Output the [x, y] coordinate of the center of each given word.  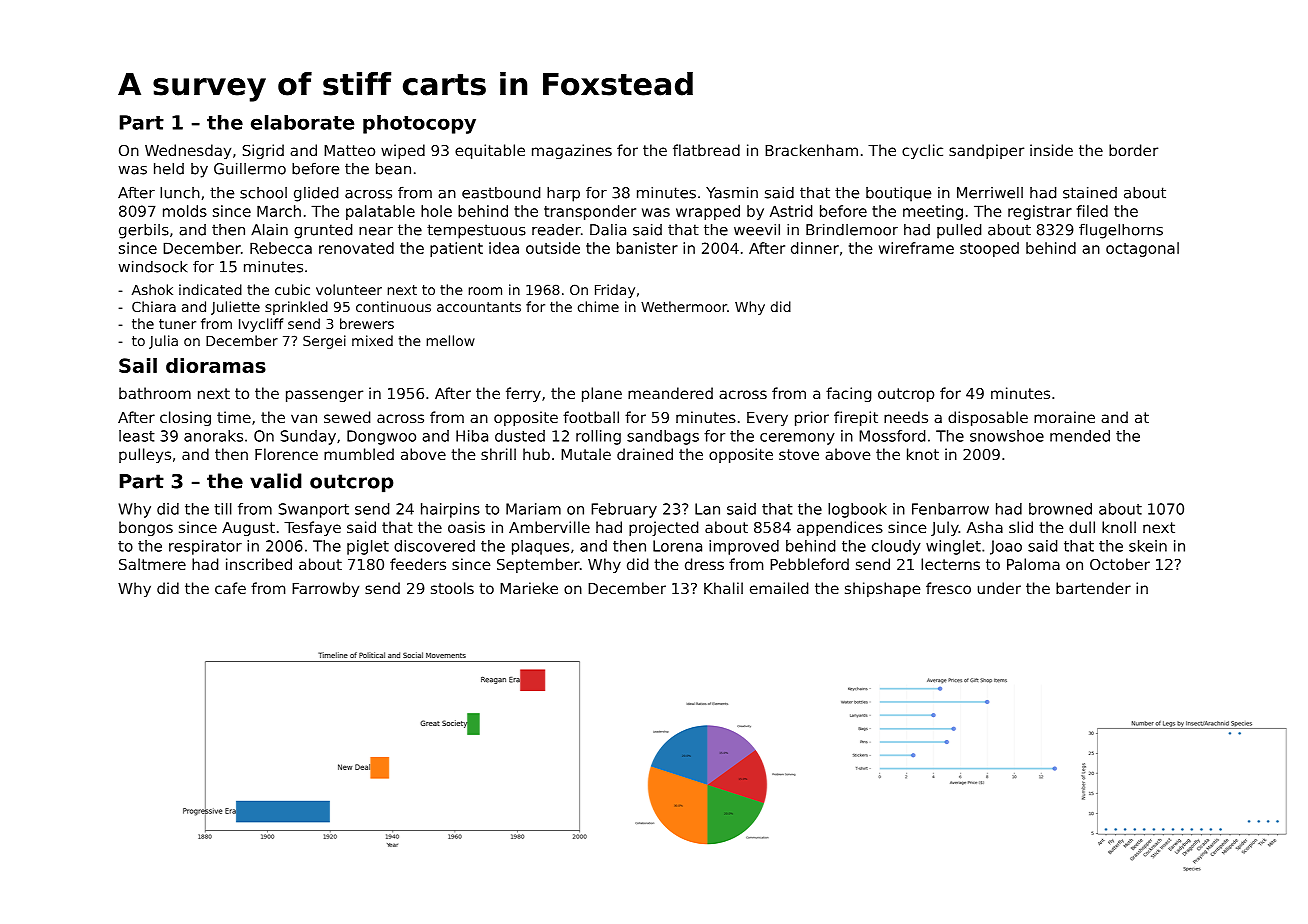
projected [663, 528]
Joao [1006, 547]
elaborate [302, 122]
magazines [572, 151]
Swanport [314, 510]
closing [185, 418]
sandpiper [986, 151]
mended [1080, 436]
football [591, 417]
